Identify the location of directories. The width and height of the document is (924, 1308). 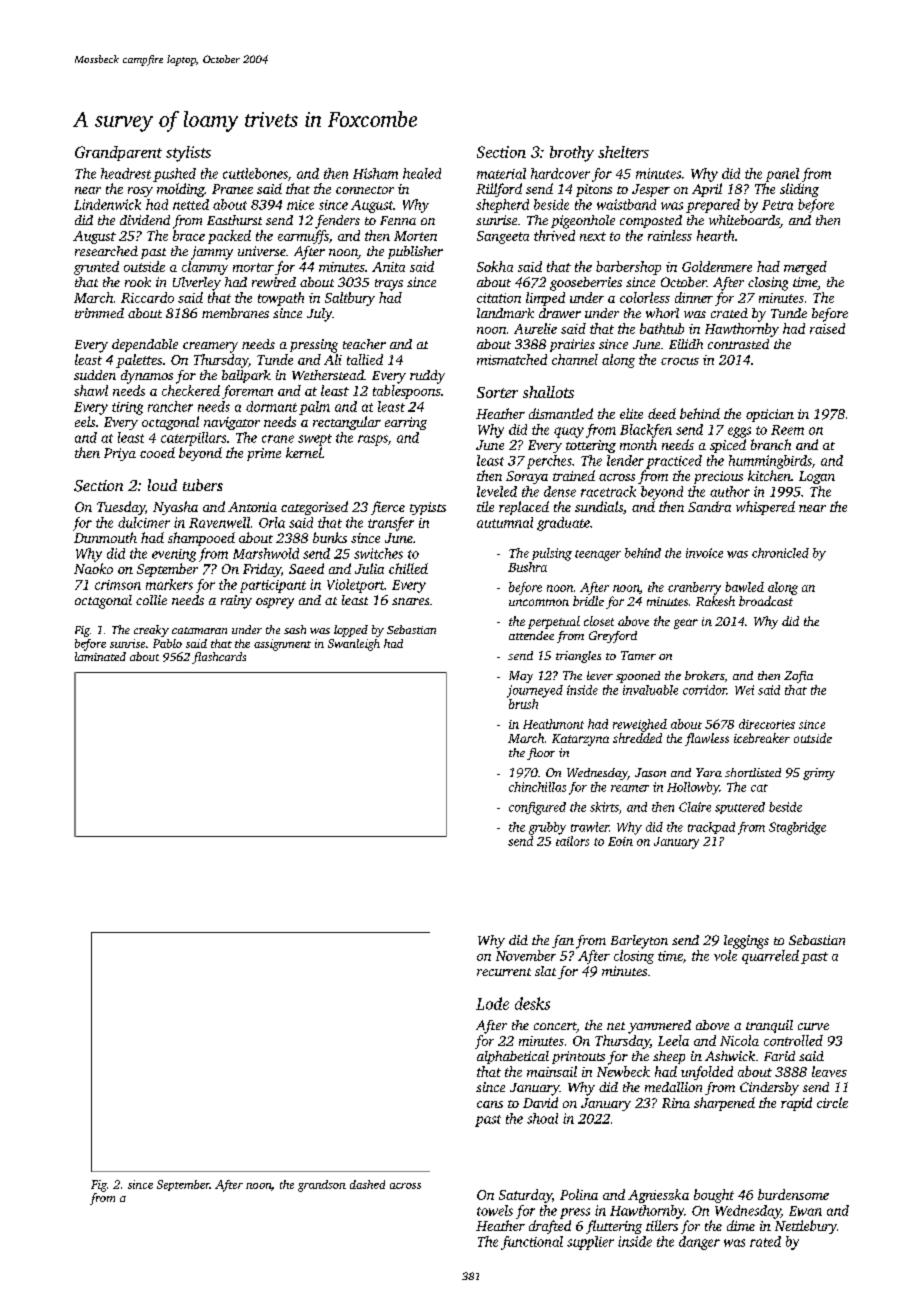
(767, 724).
